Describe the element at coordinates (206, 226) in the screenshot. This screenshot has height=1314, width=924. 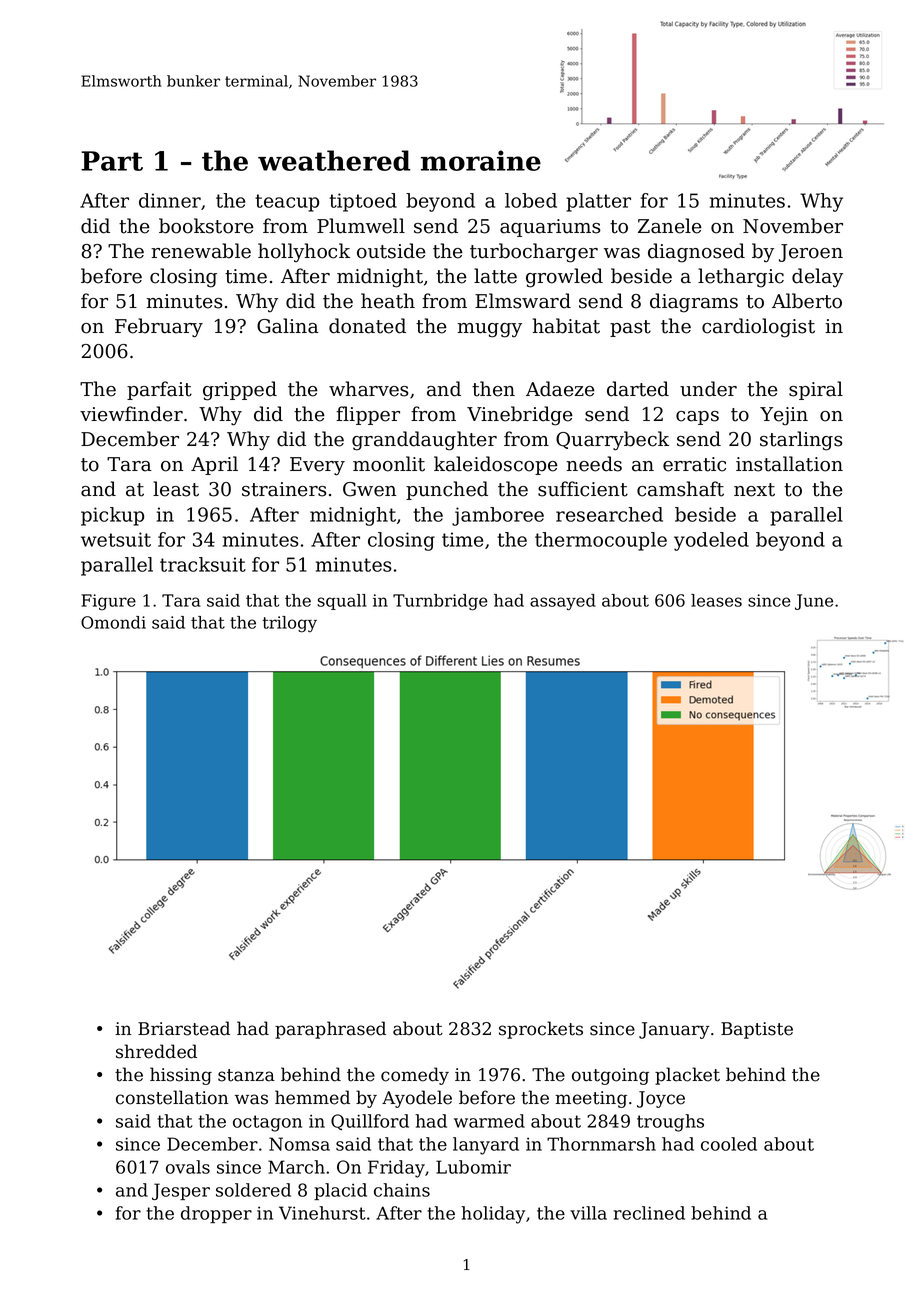
I see `bookstore` at that location.
